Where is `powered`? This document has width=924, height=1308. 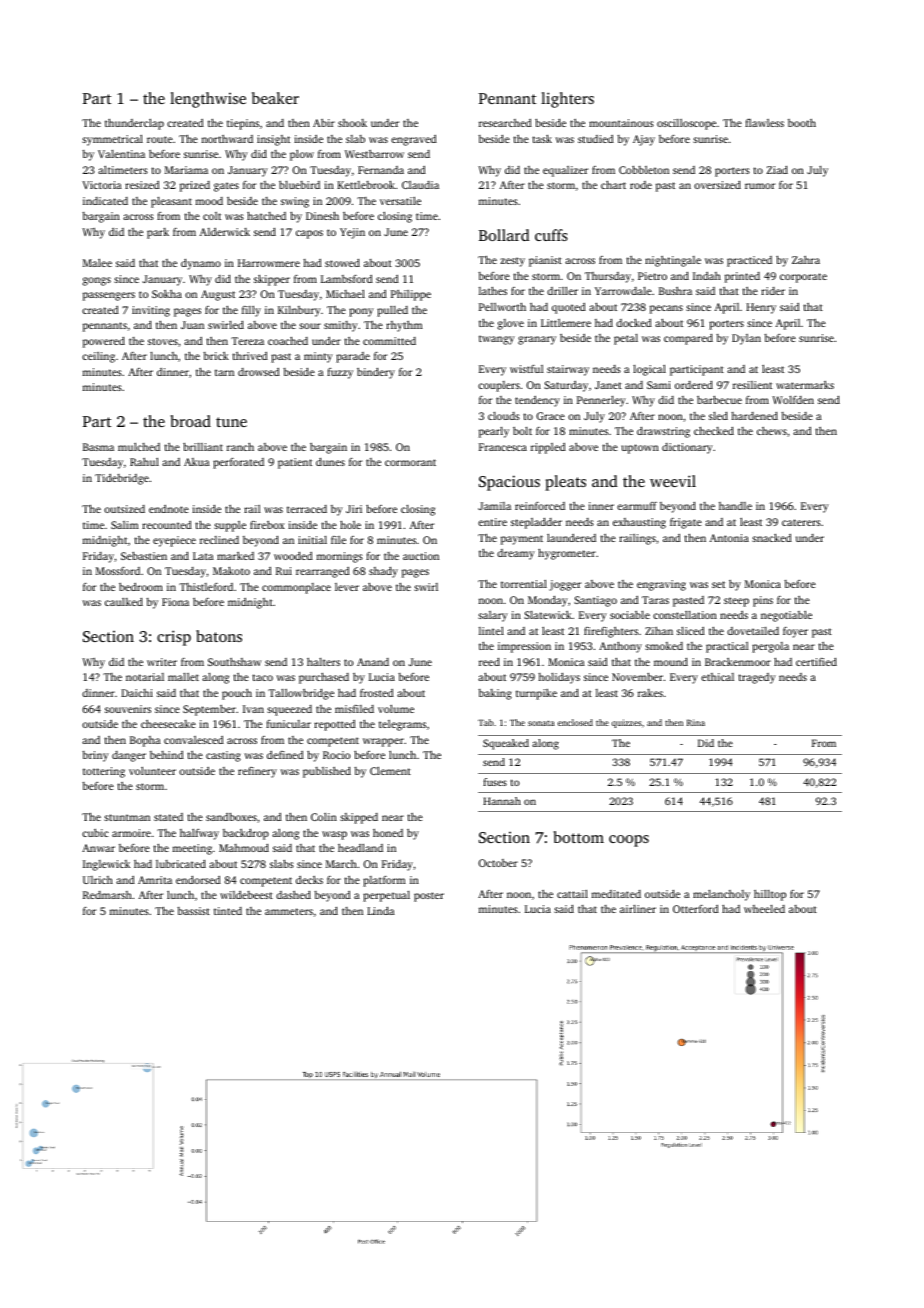
powered is located at coordinates (104, 342).
